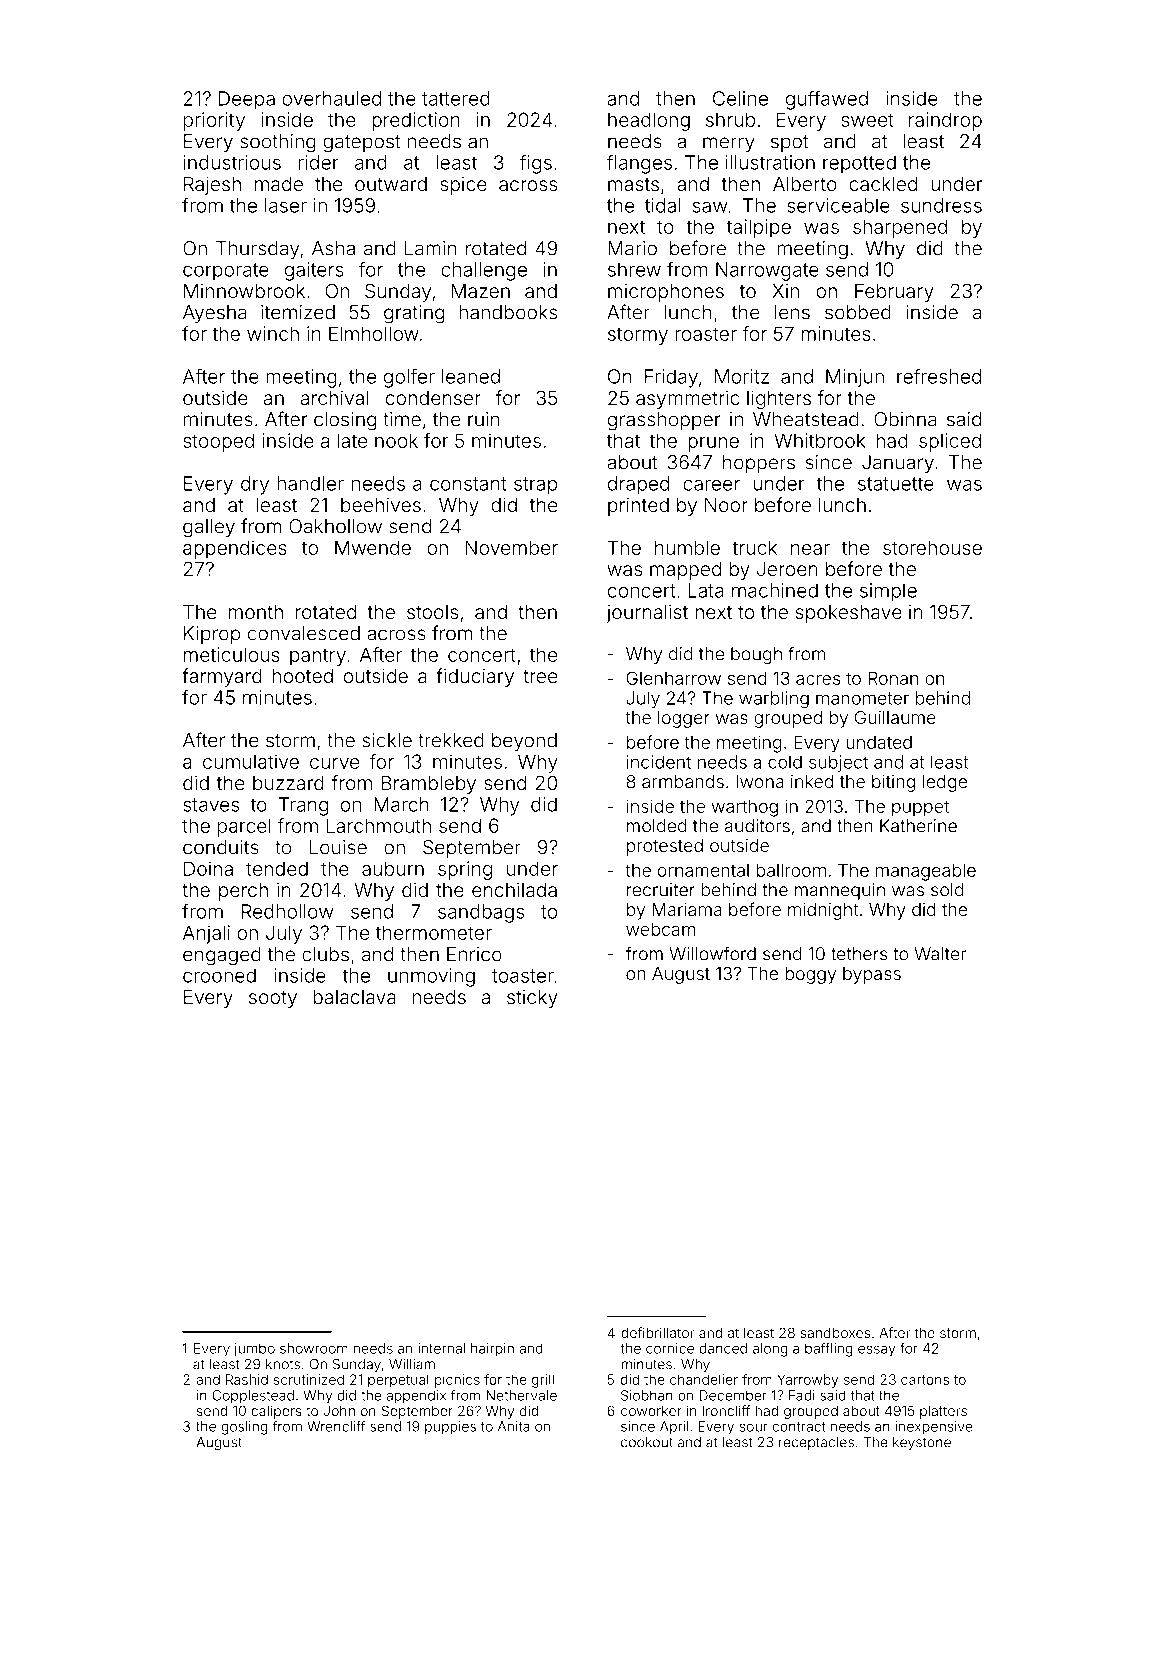 Image resolution: width=1165 pixels, height=1654 pixels. Describe the element at coordinates (657, 826) in the image. I see `molded` at that location.
